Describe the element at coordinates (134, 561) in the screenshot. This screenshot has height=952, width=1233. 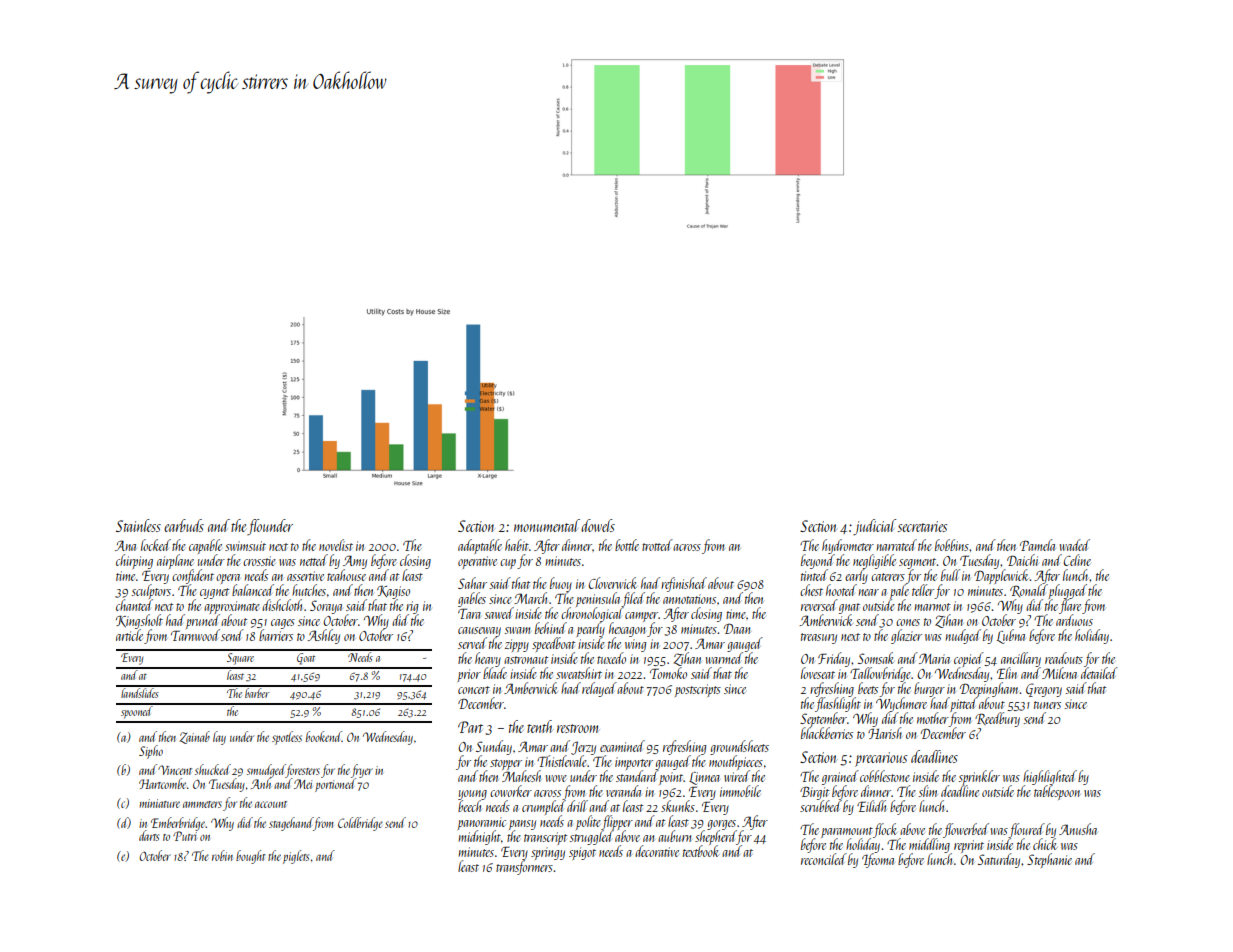
I see `chirping` at that location.
